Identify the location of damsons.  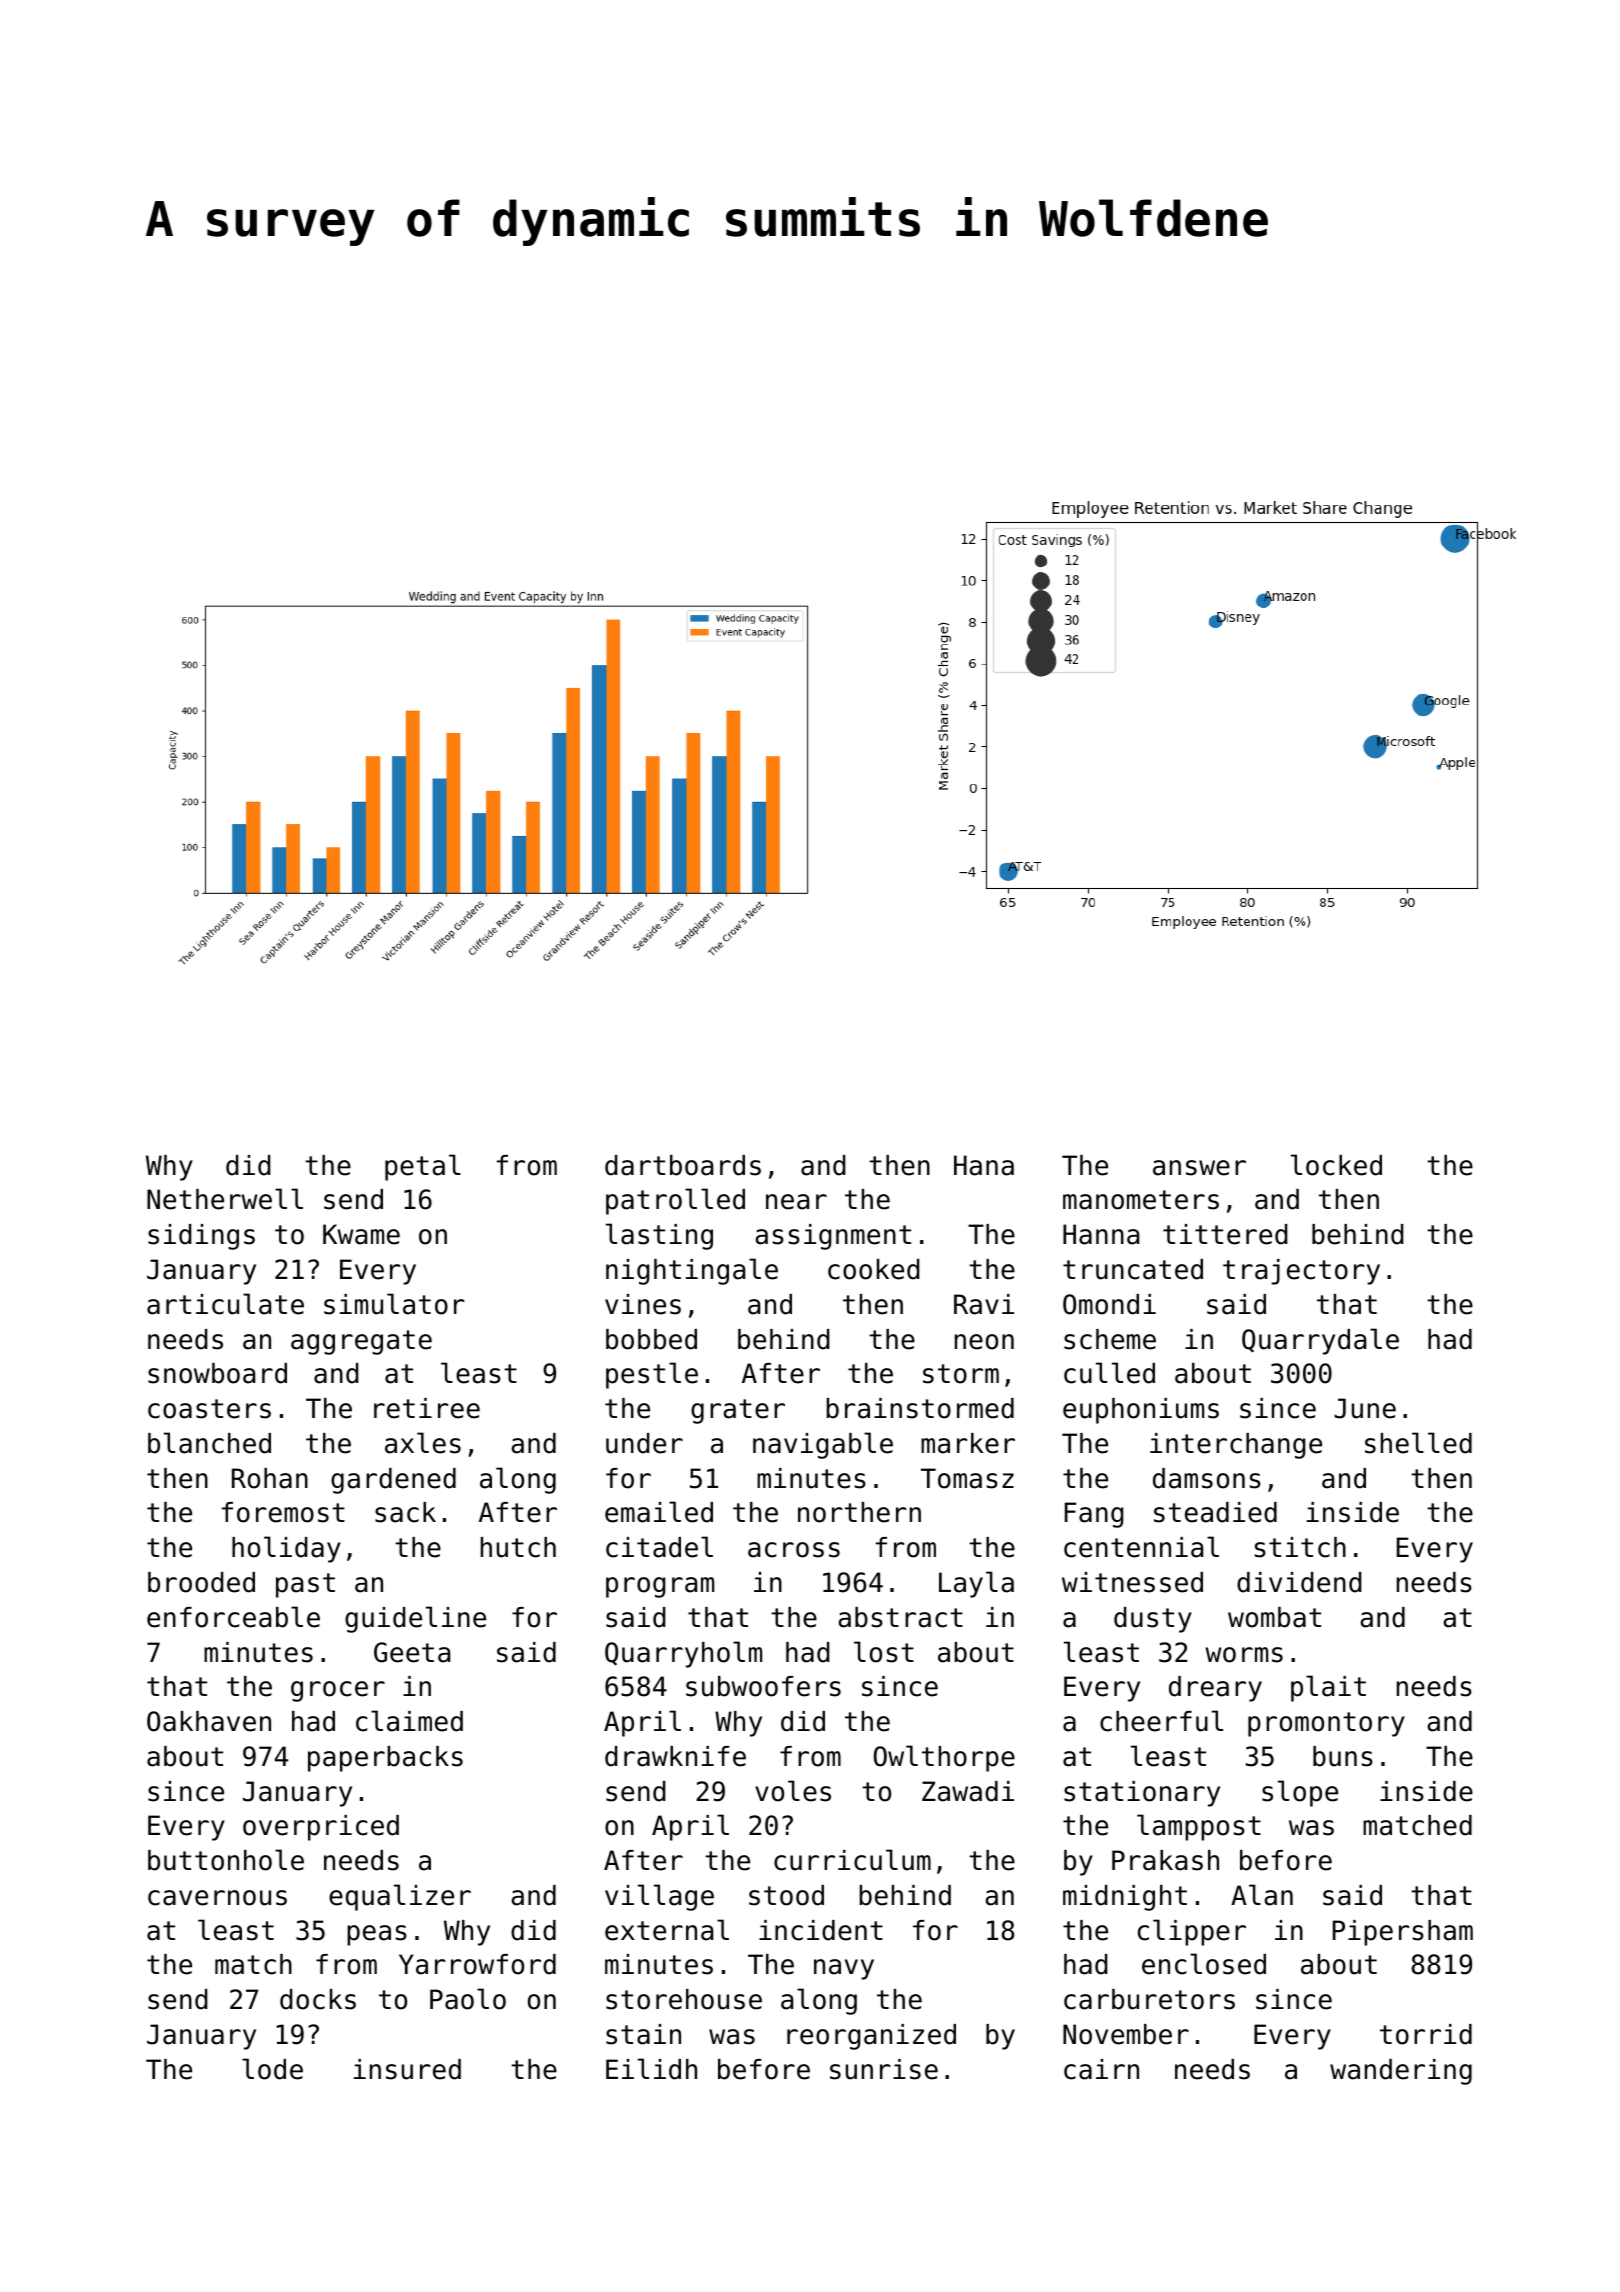
(1207, 1478).
